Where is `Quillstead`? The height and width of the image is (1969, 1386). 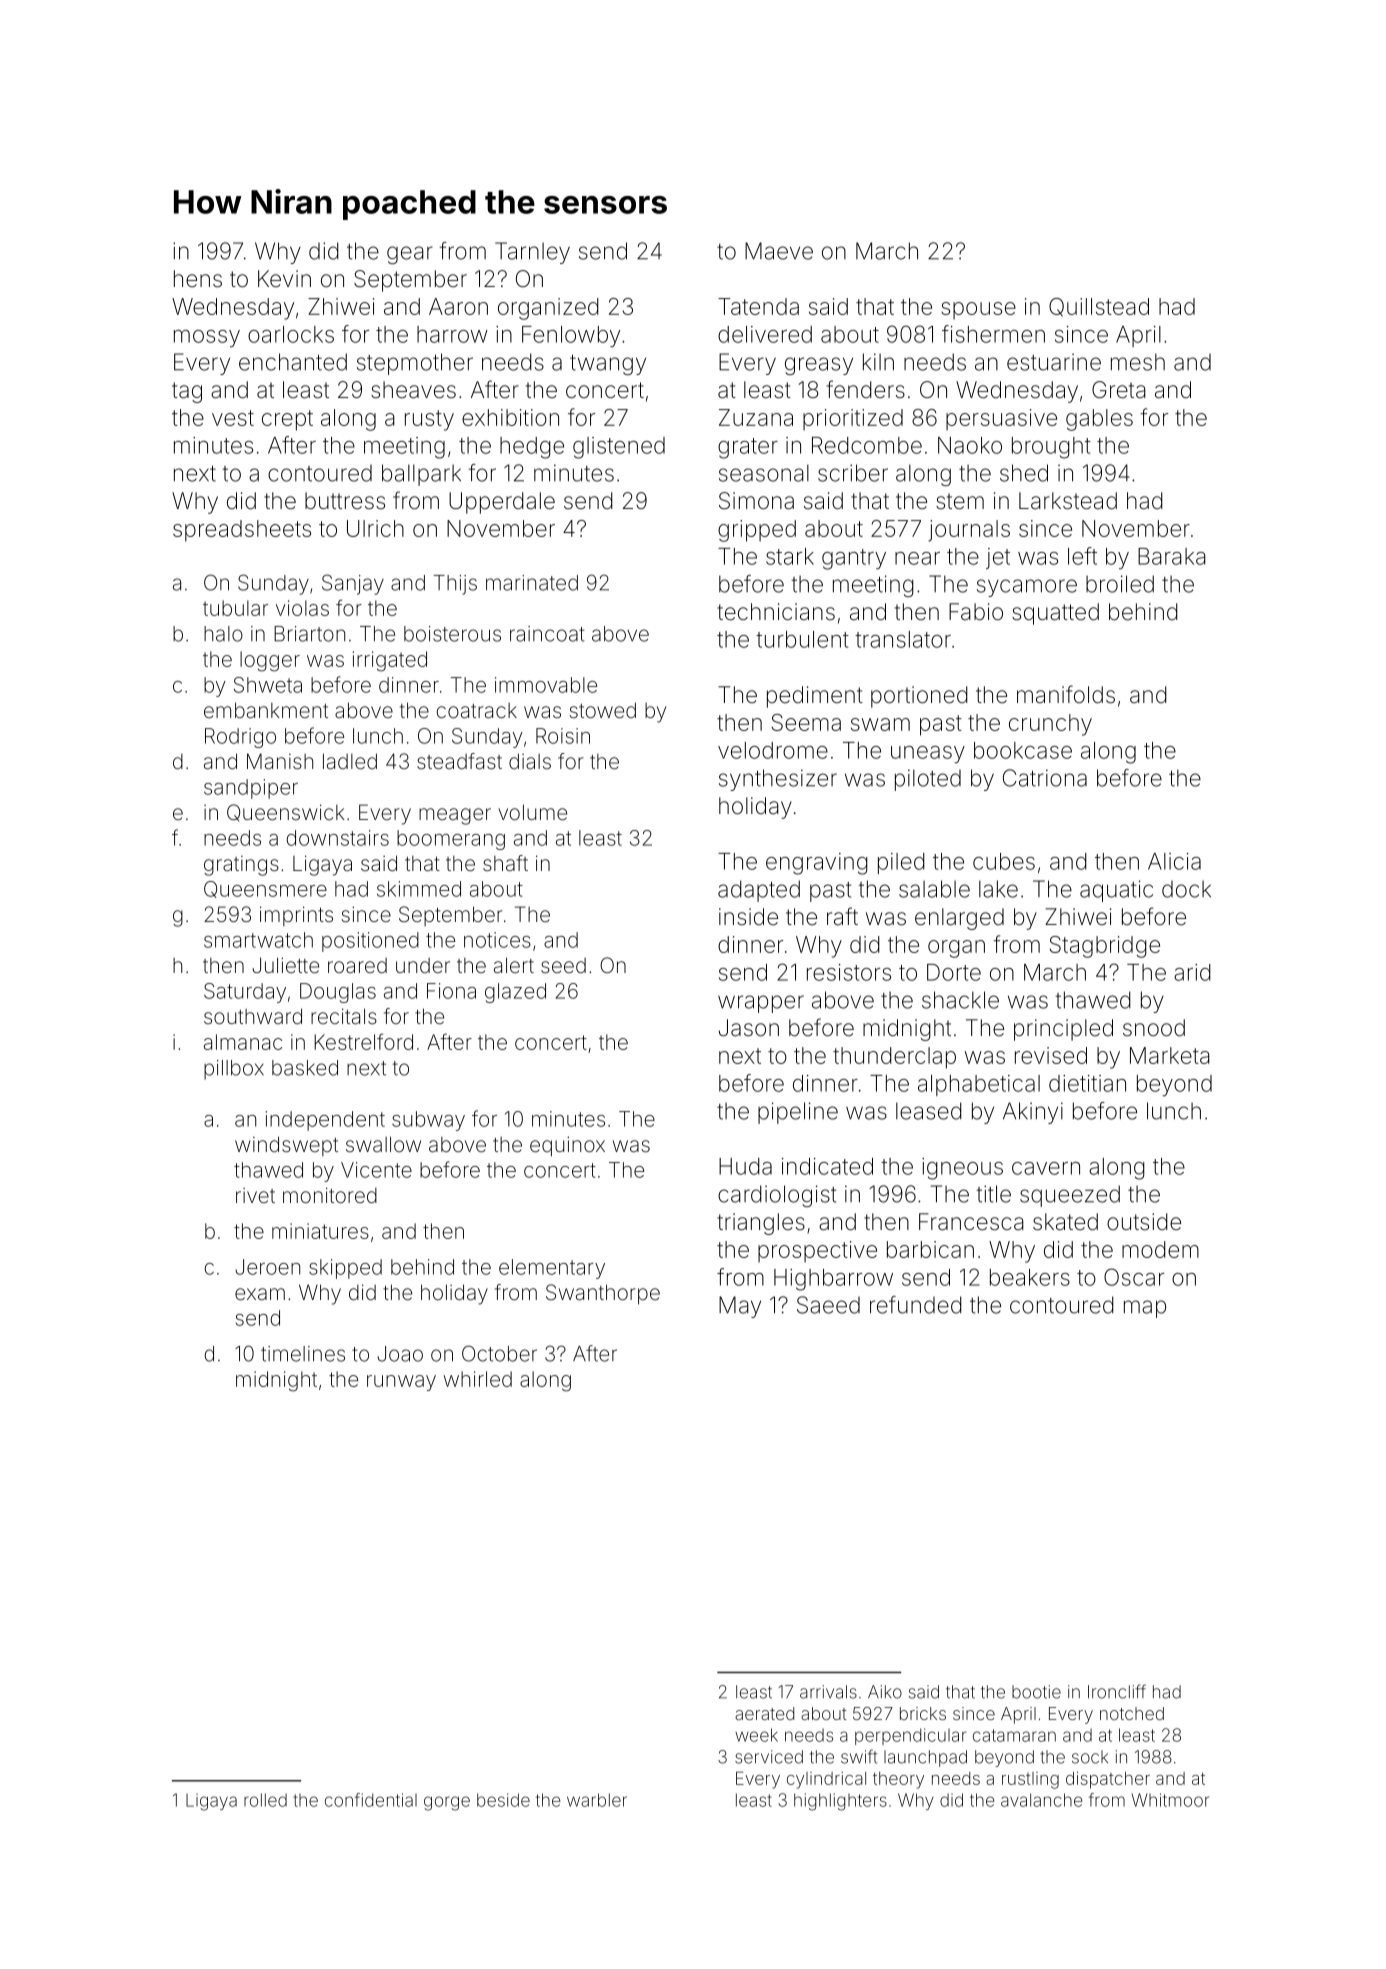
Quillstead is located at coordinates (1099, 307).
